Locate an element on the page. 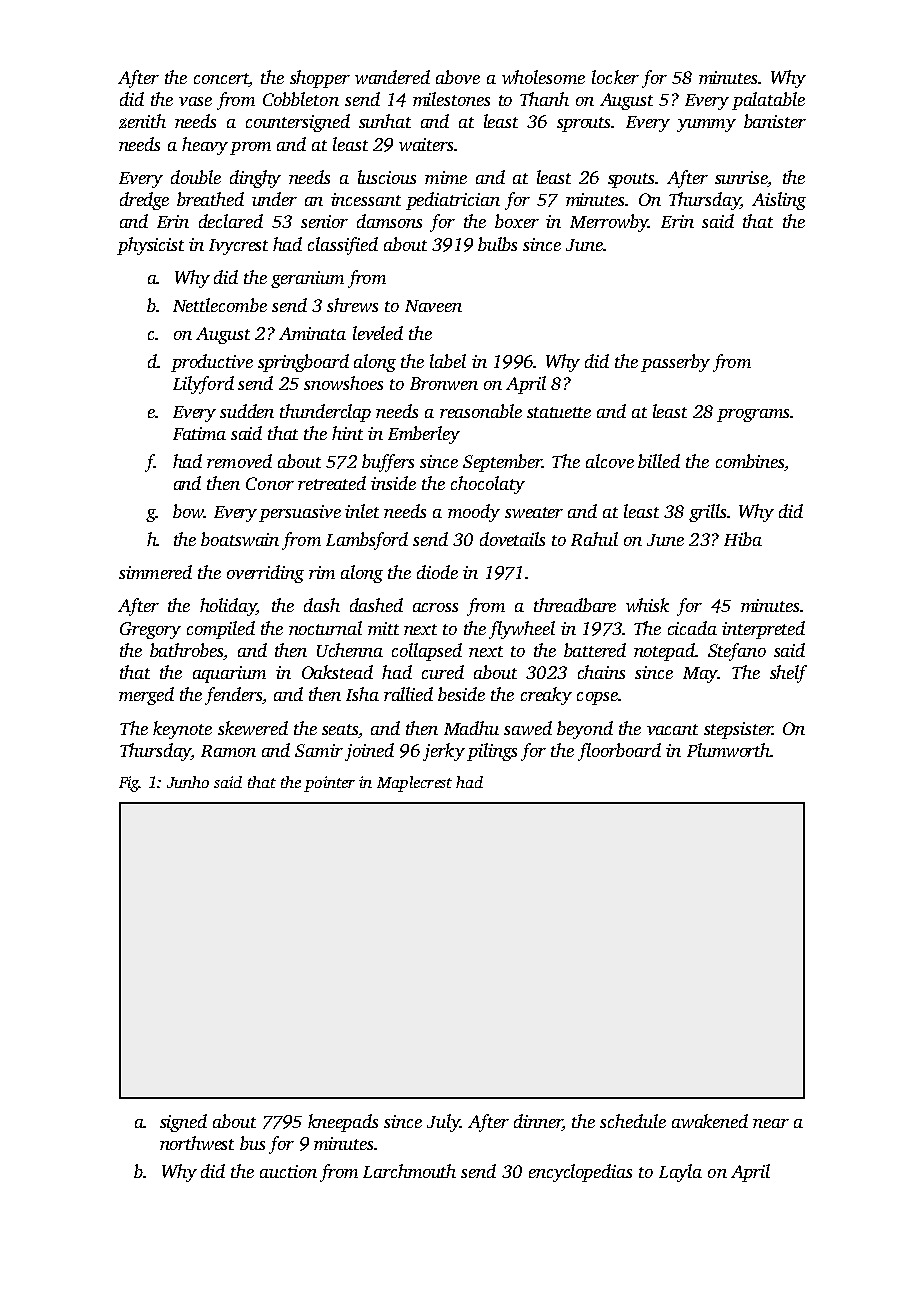  banister is located at coordinates (775, 121).
